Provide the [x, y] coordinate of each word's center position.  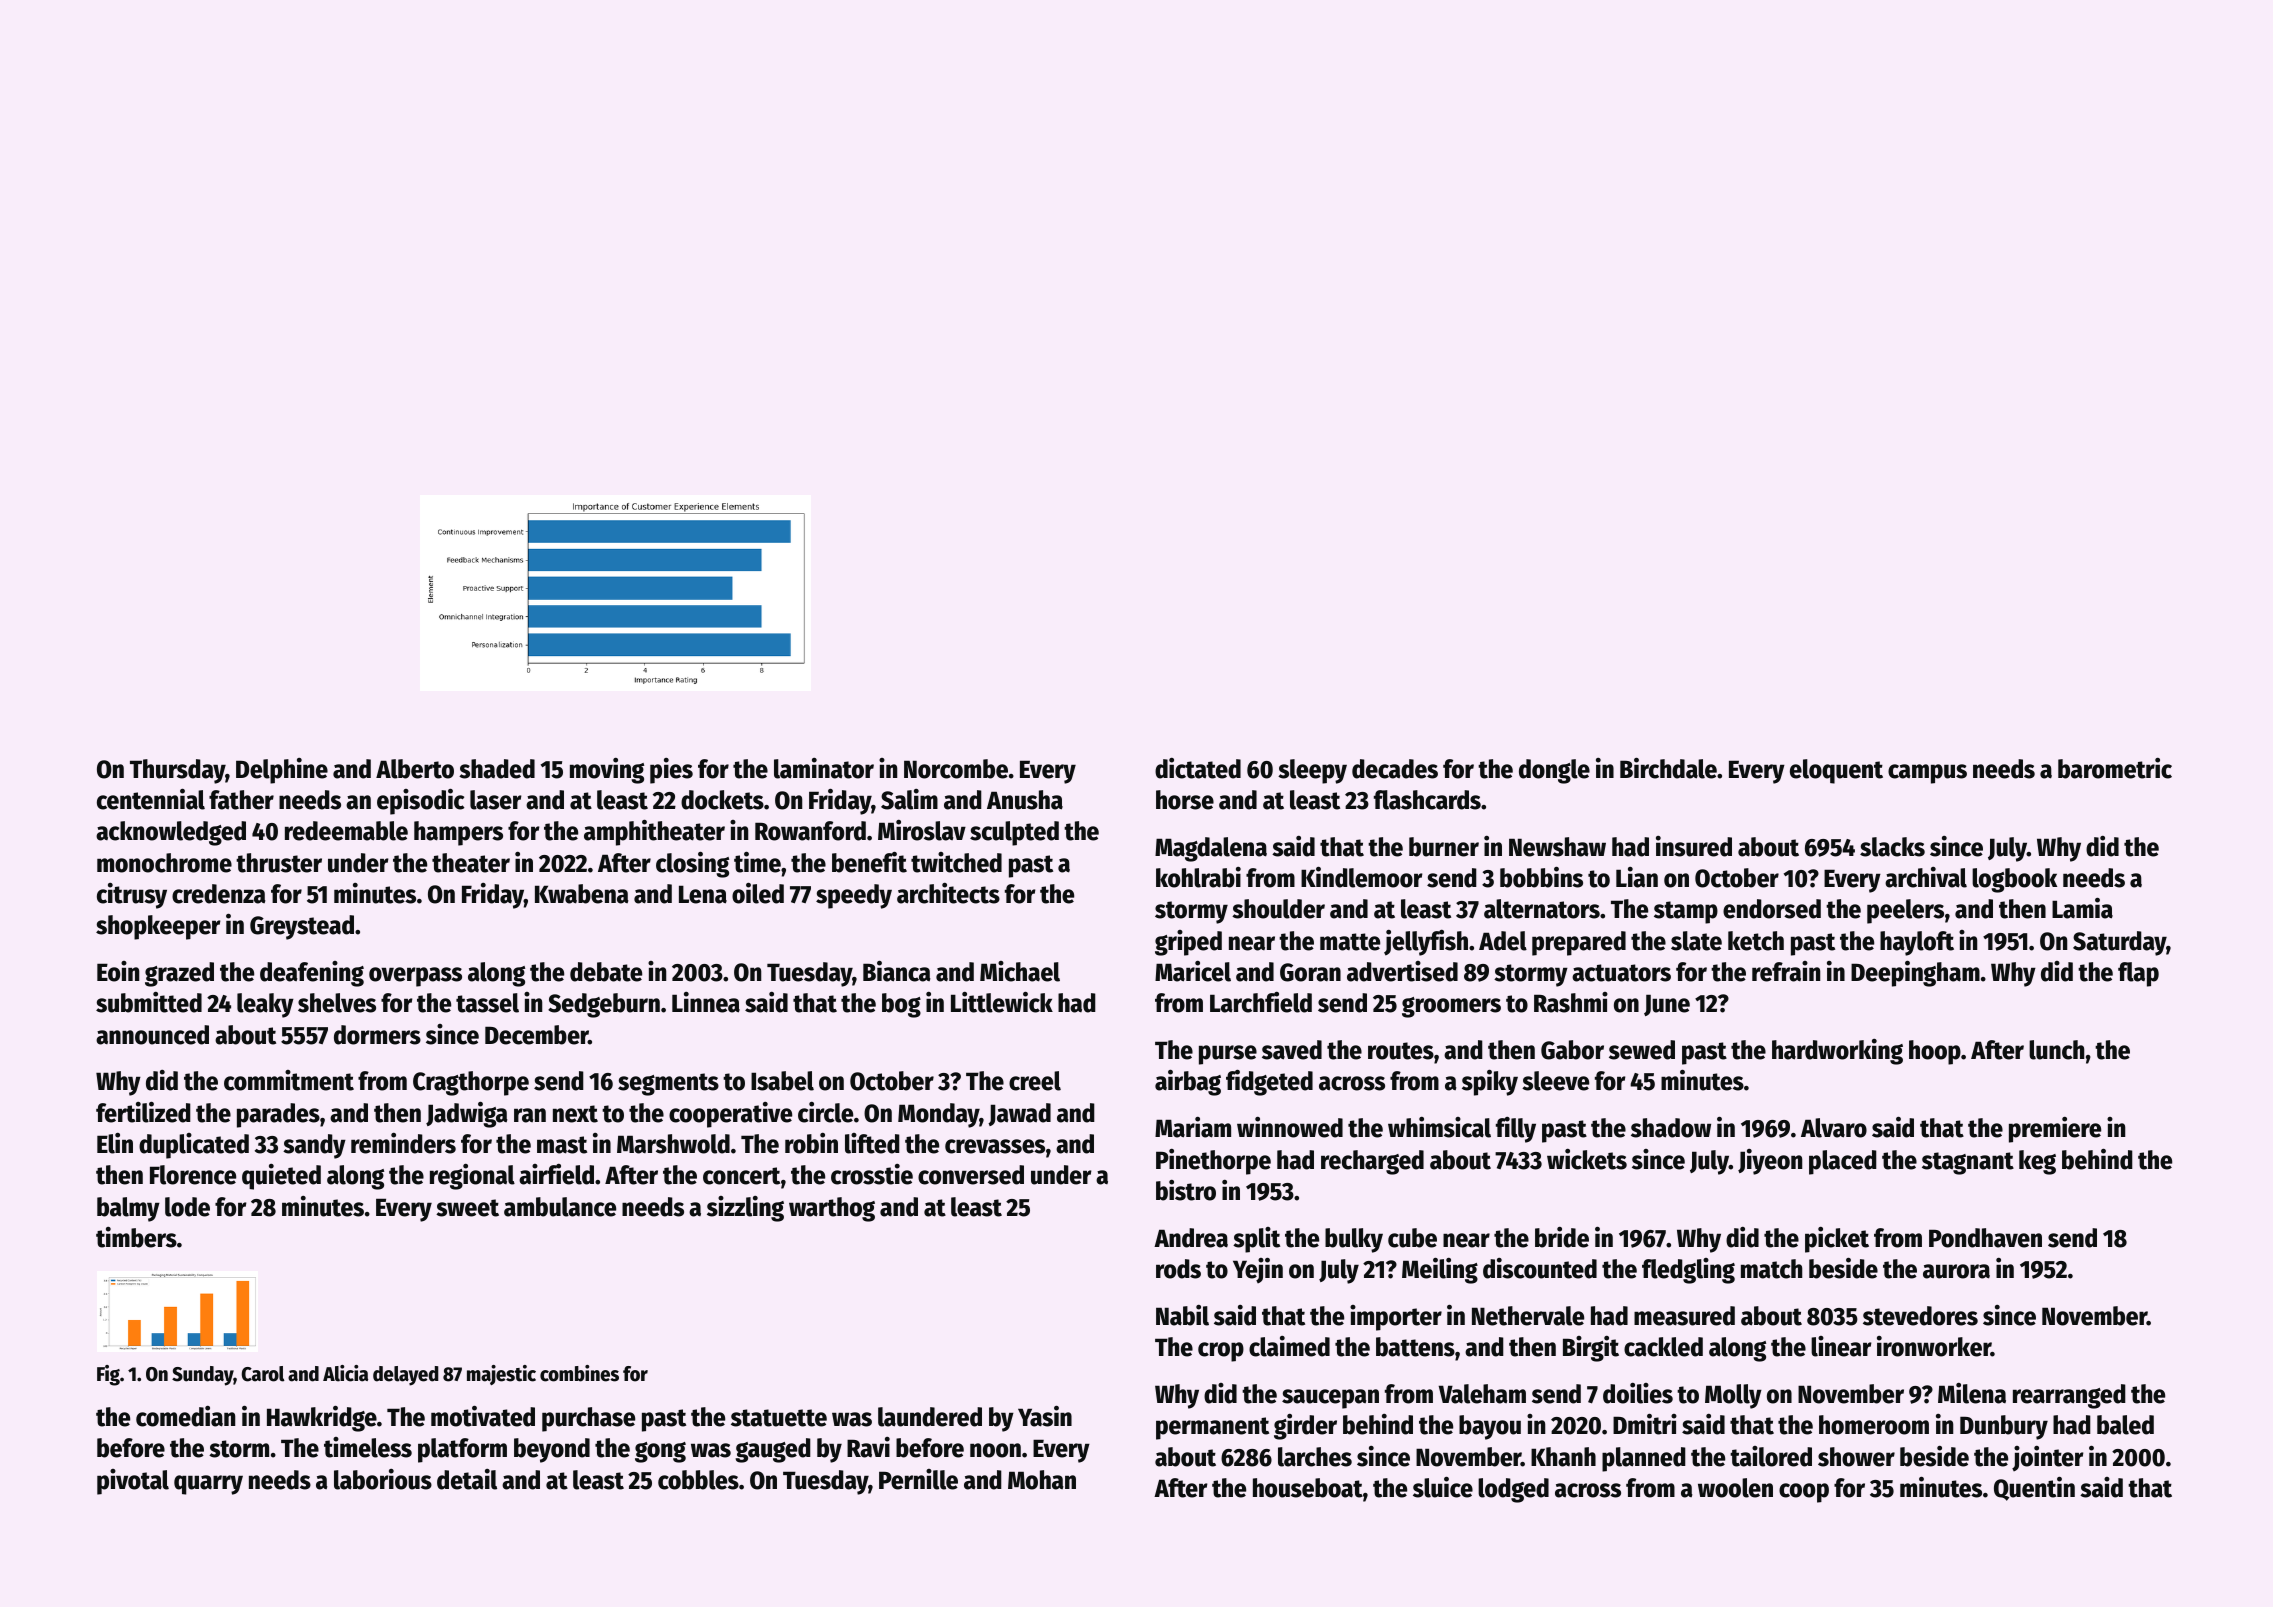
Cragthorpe [471, 1083]
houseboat [1308, 1488]
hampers [458, 833]
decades [1395, 769]
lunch [2056, 1050]
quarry [208, 1485]
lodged [1513, 1490]
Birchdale [1668, 768]
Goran [1310, 972]
